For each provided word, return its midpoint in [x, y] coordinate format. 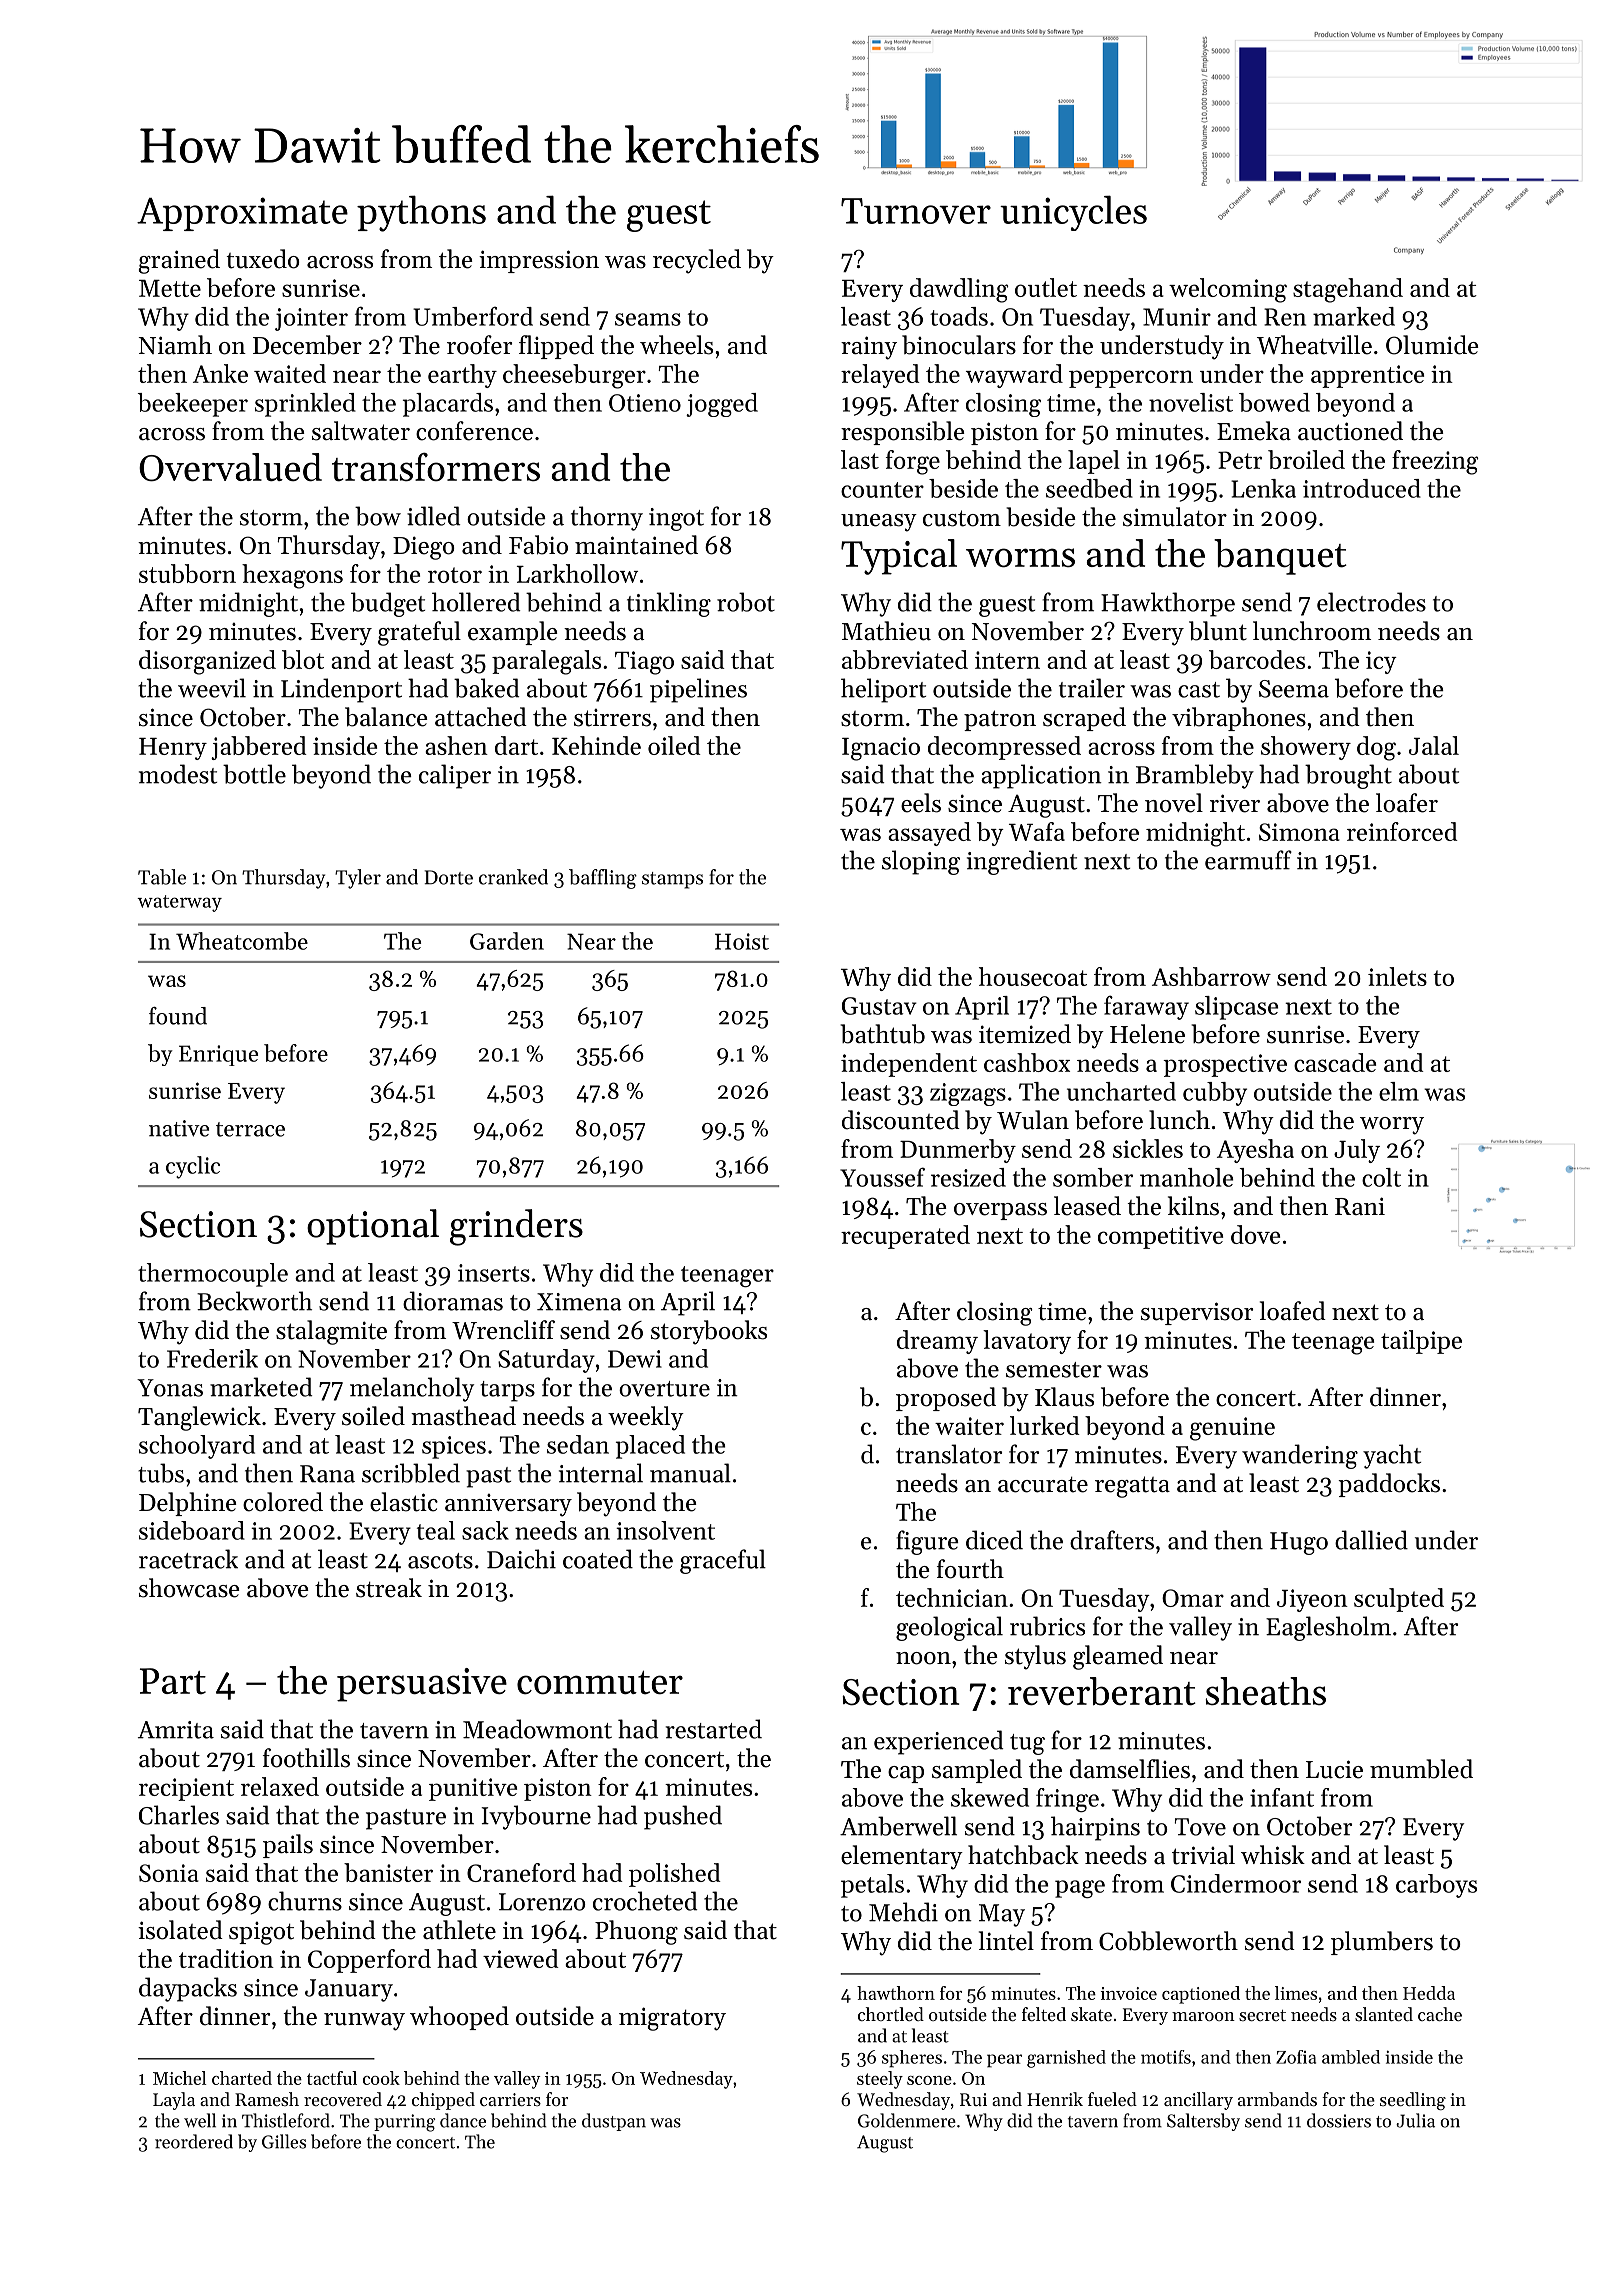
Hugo [1299, 1543]
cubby [1215, 1094]
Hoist [742, 941]
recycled [697, 261]
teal [436, 1530]
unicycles [1073, 213]
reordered [194, 2141]
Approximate [242, 214]
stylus [1035, 1657]
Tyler [358, 879]
